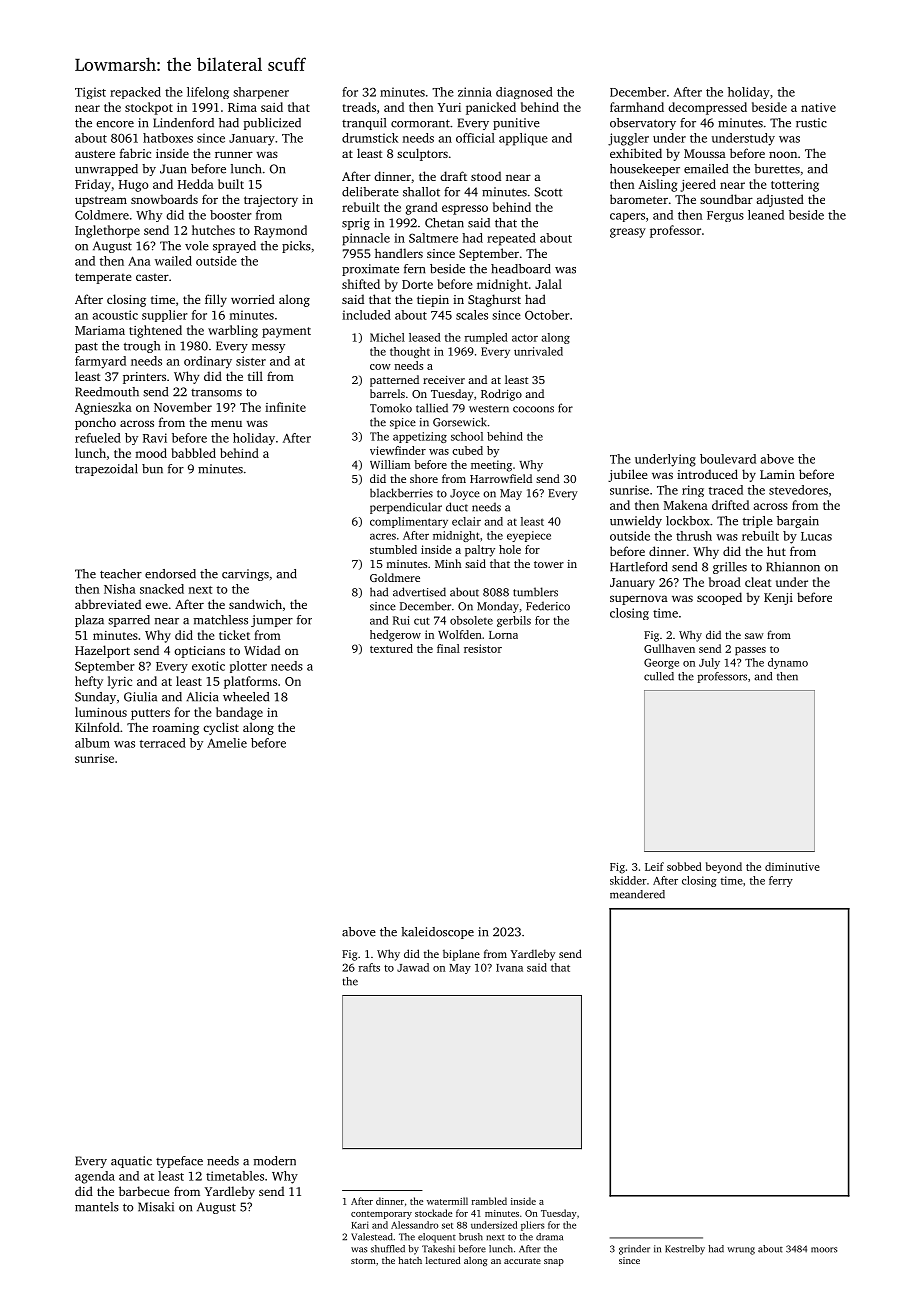  Describe the element at coordinates (193, 453) in the document. I see `babbled` at that location.
